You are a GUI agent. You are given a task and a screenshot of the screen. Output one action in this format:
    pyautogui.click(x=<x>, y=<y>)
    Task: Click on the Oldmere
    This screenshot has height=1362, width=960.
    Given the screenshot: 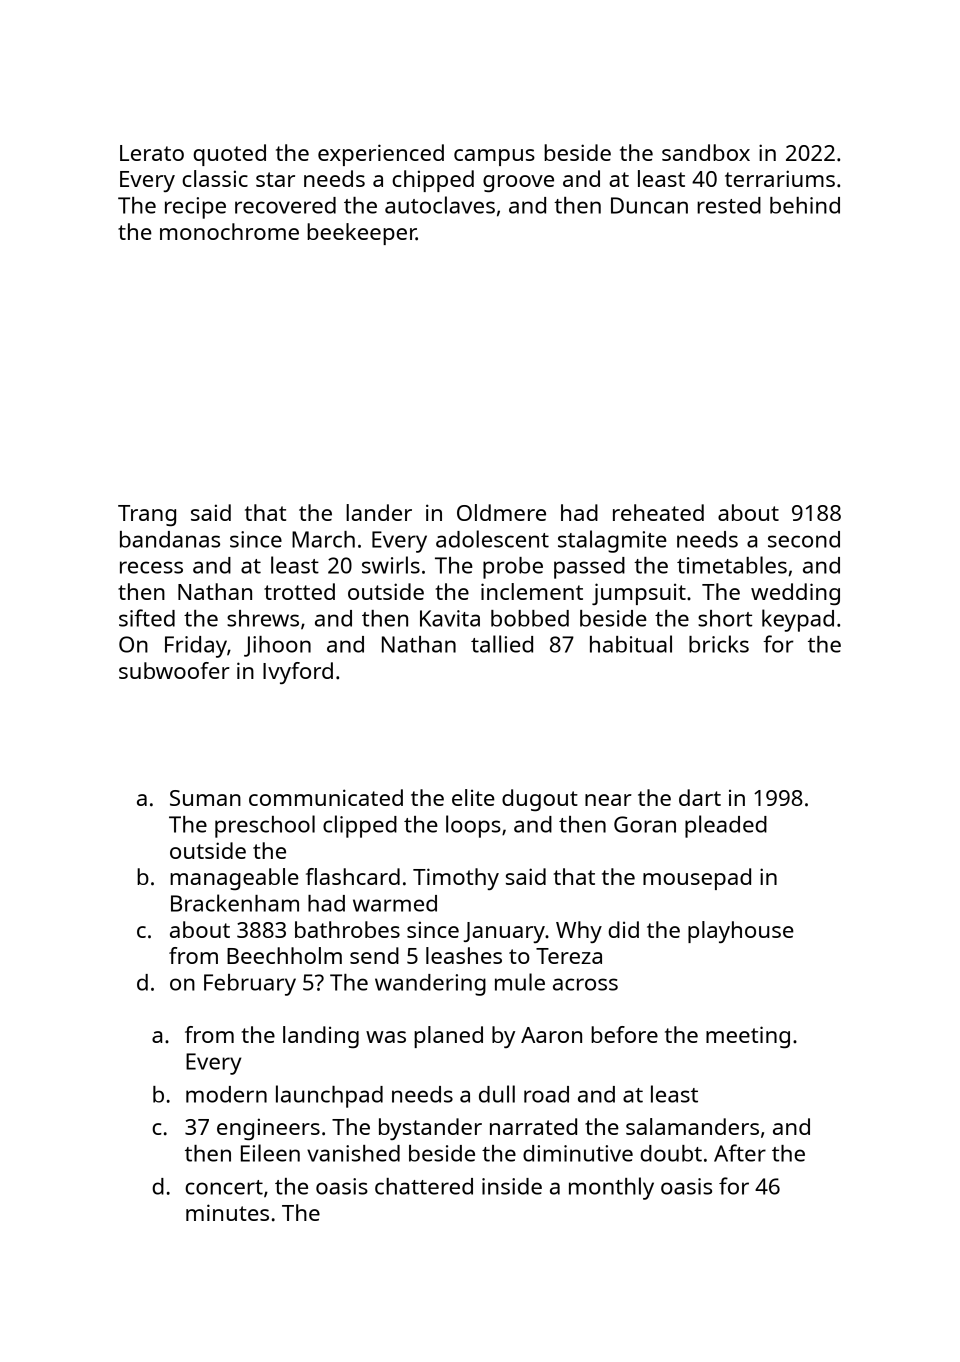 What is the action you would take?
    pyautogui.click(x=501, y=512)
